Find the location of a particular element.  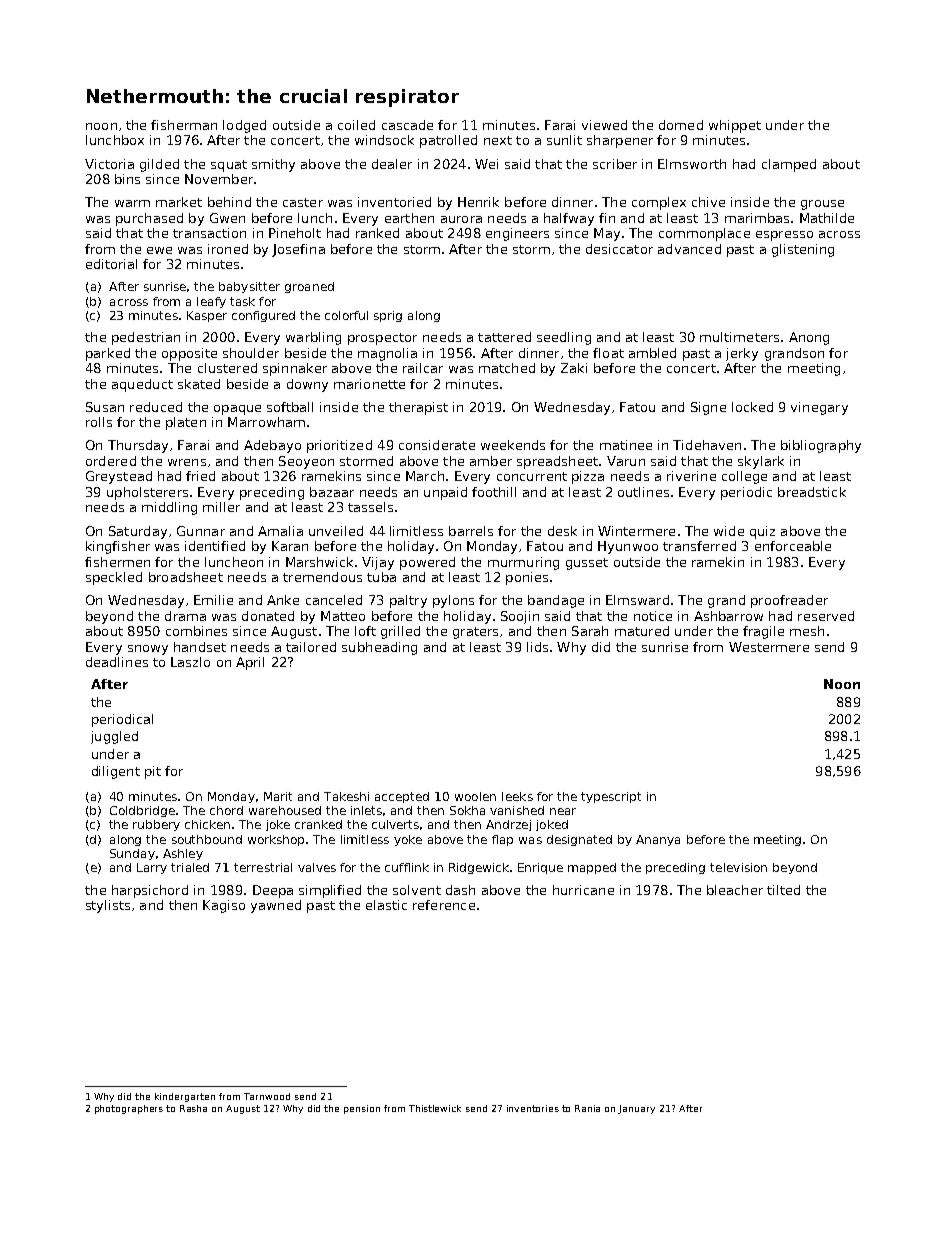

Tarnwood is located at coordinates (267, 1096).
